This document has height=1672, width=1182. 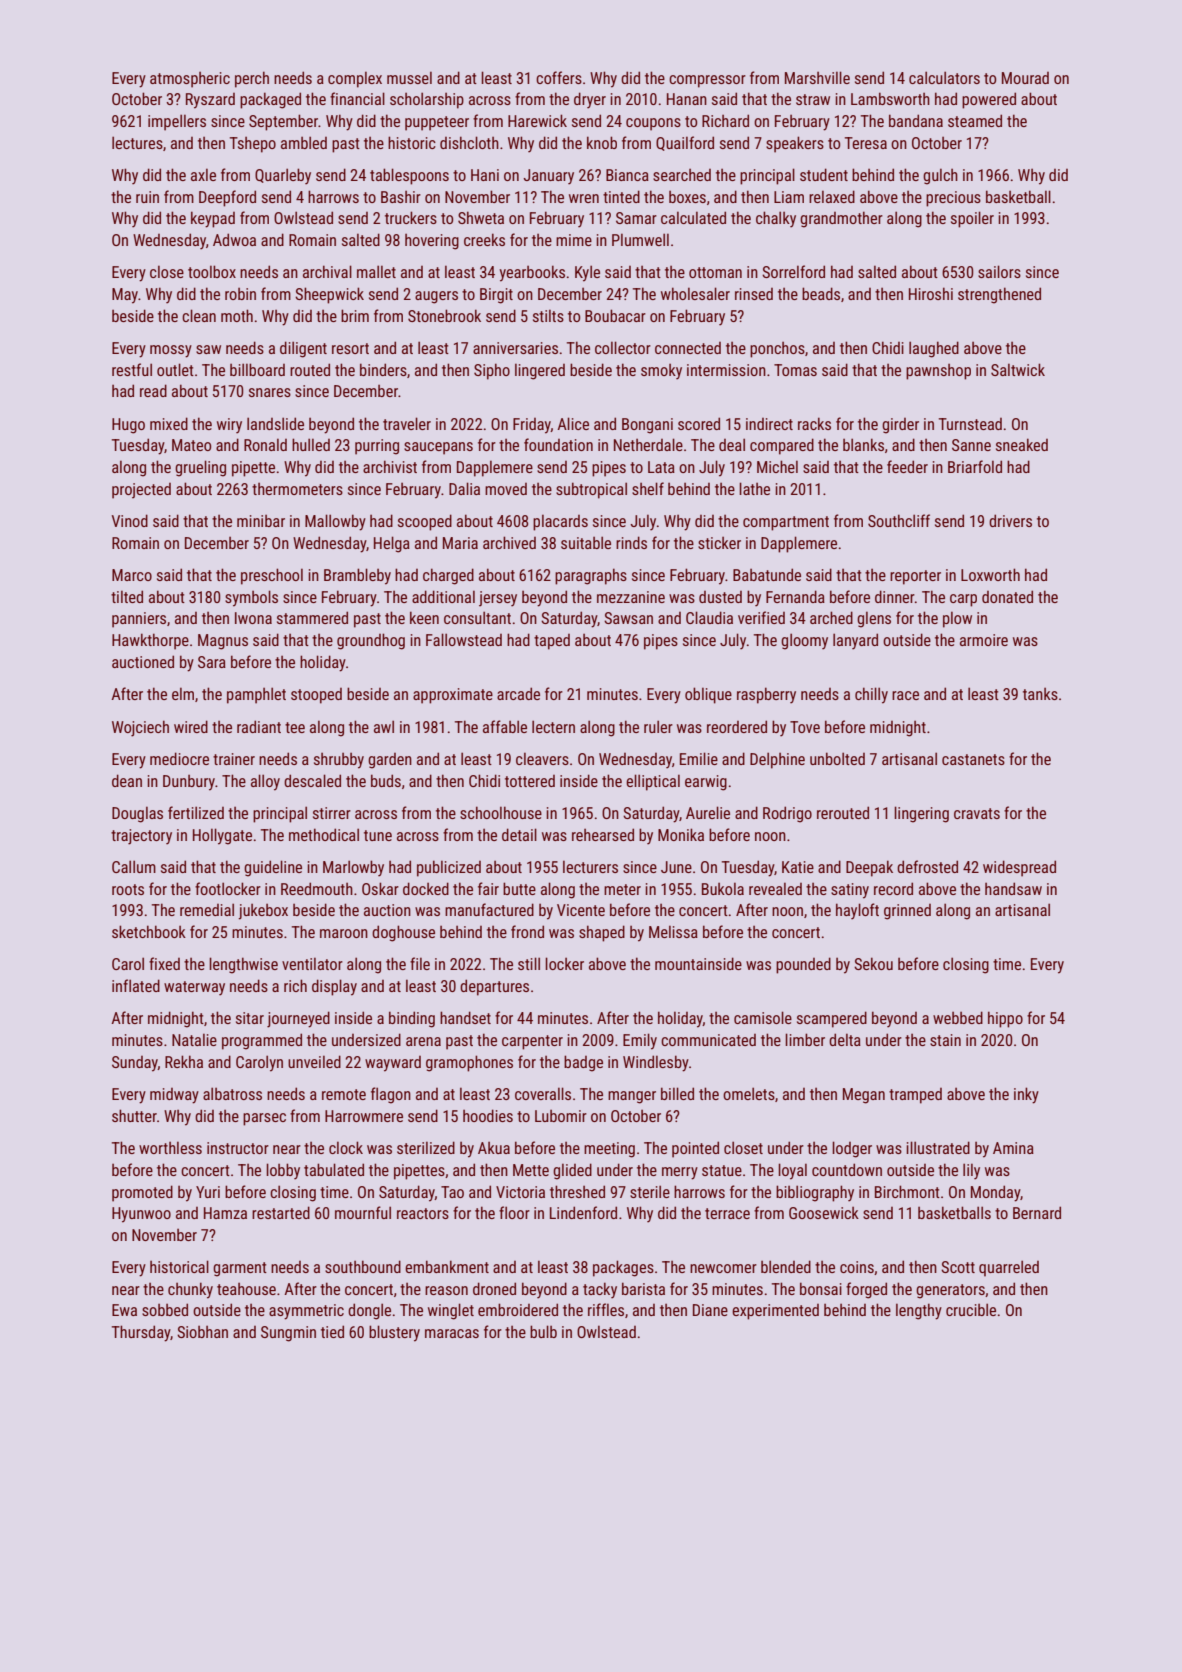 What do you see at coordinates (915, 577) in the document?
I see `reporter` at bounding box center [915, 577].
